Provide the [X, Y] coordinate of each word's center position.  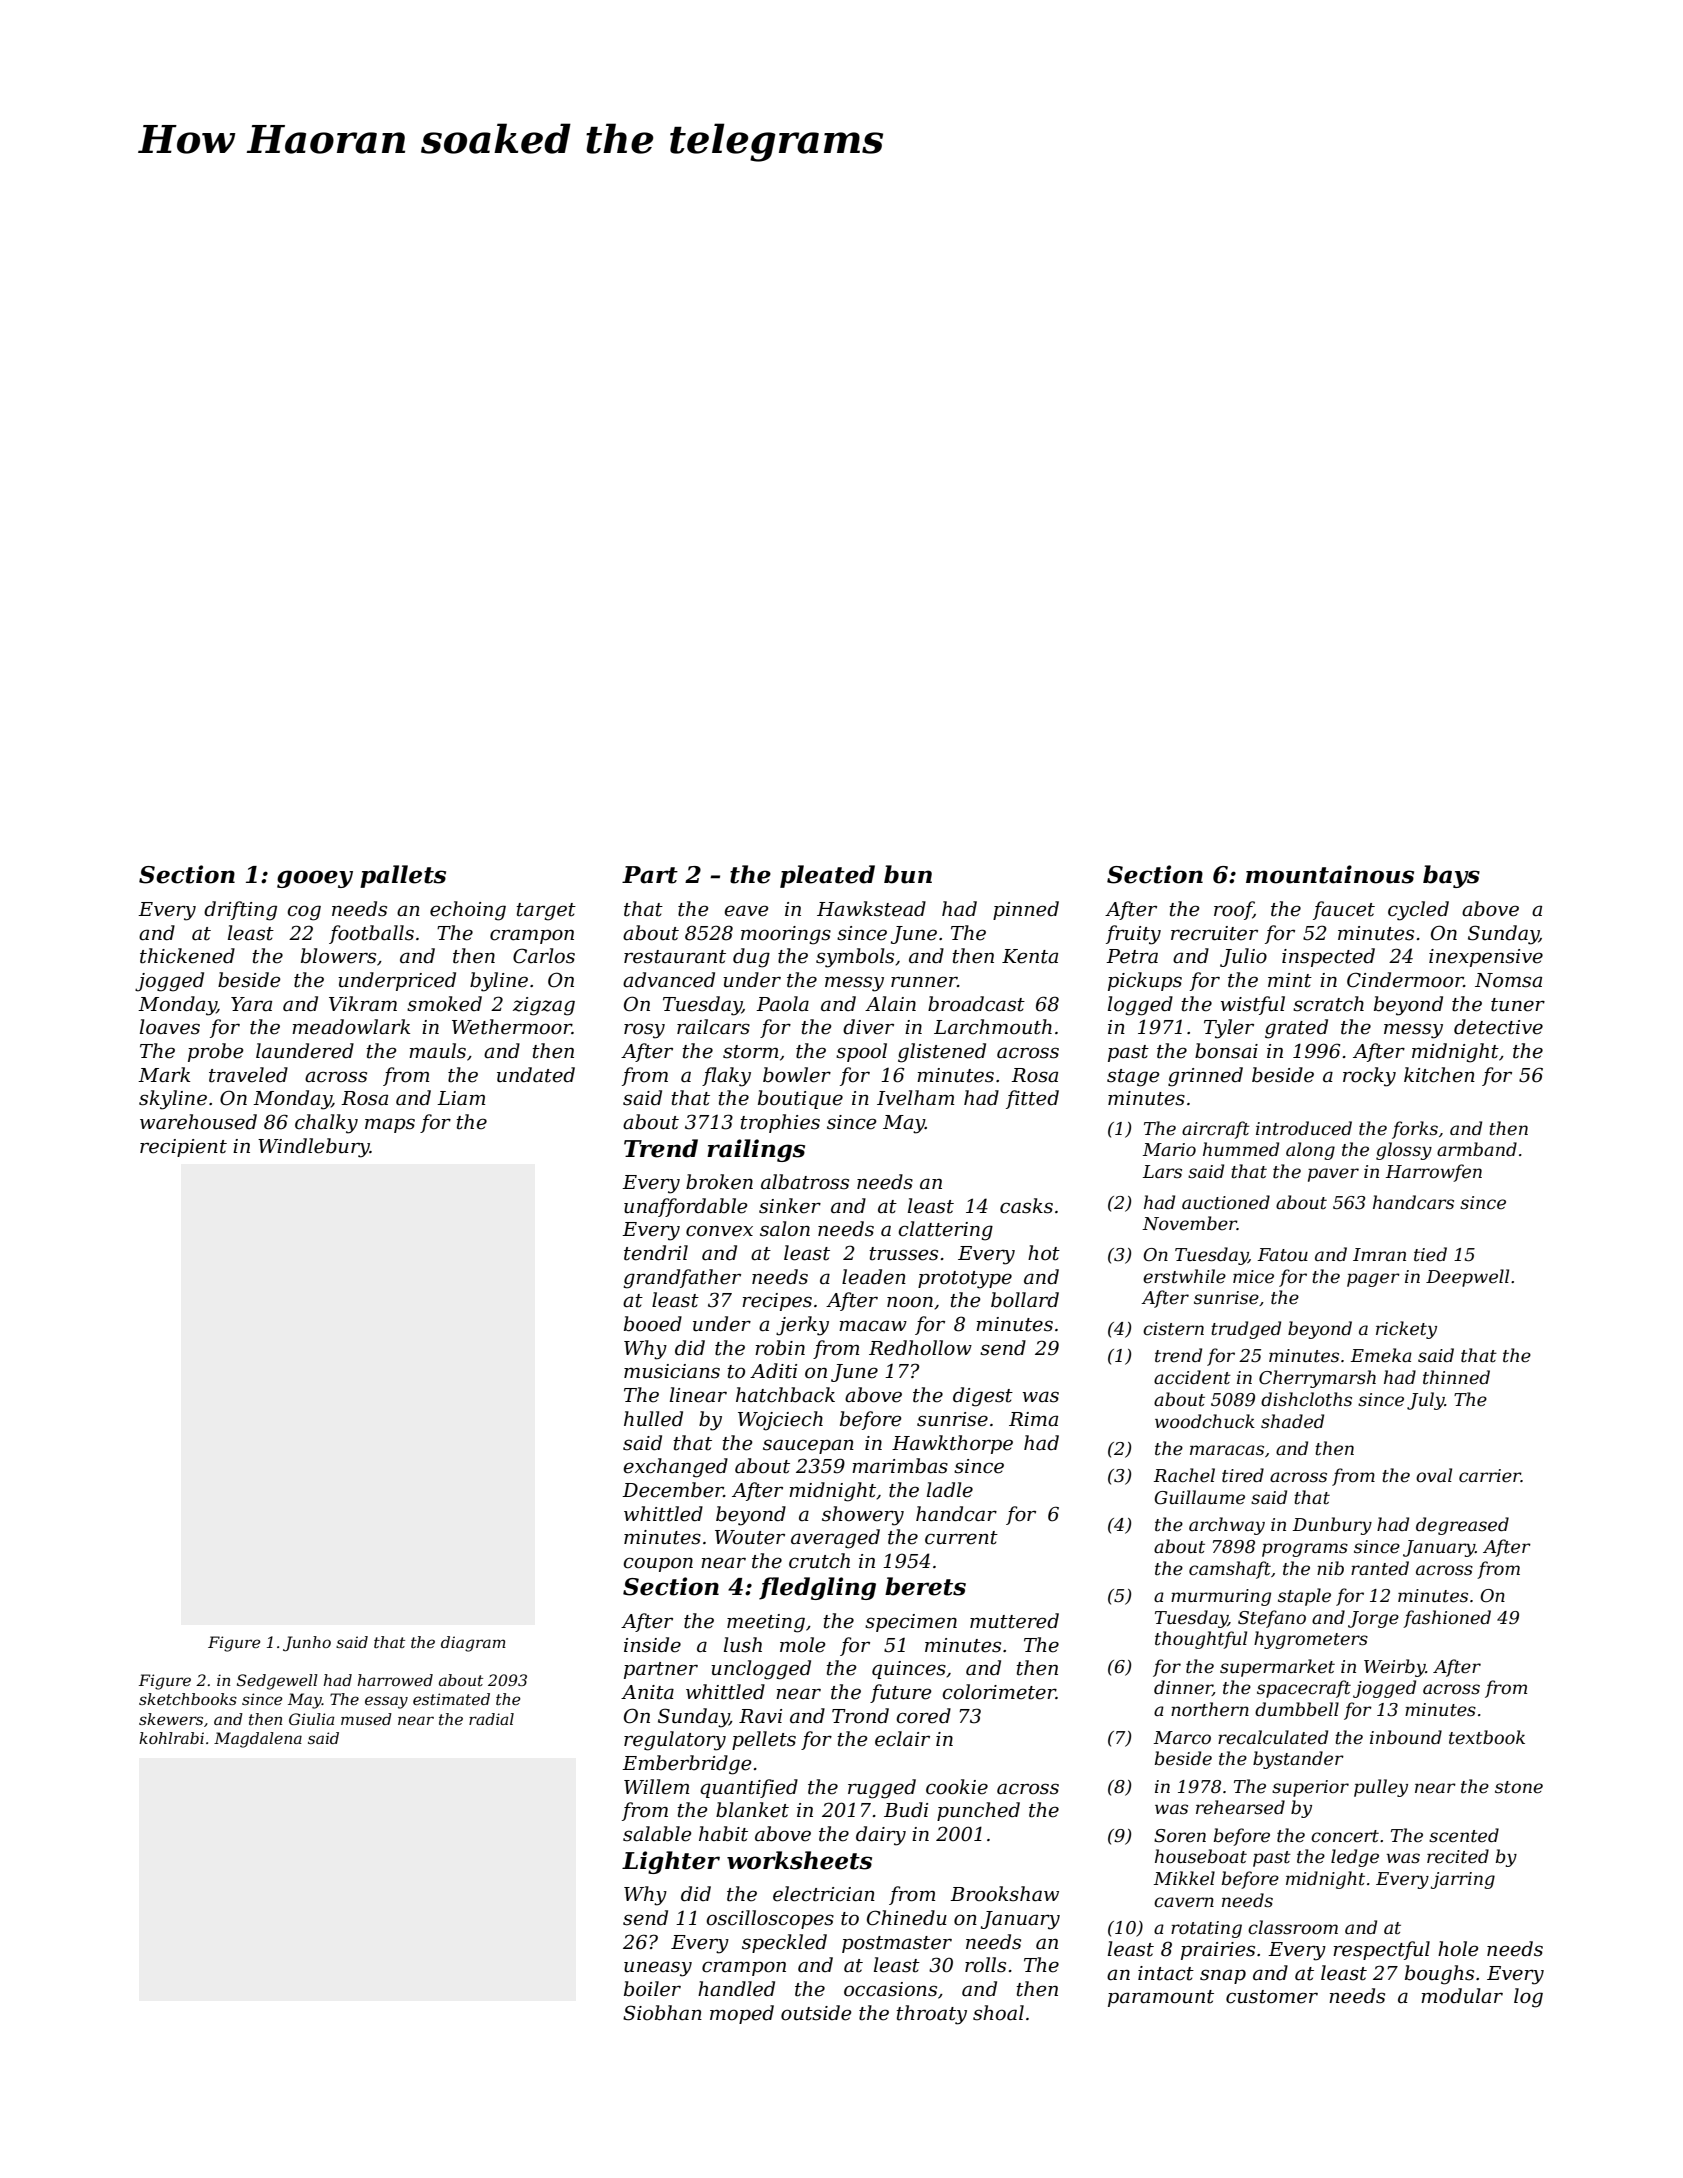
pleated [827, 876]
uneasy [658, 1969]
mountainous [1330, 874]
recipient [183, 1148]
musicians [672, 1371]
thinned [1456, 1377]
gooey [315, 879]
